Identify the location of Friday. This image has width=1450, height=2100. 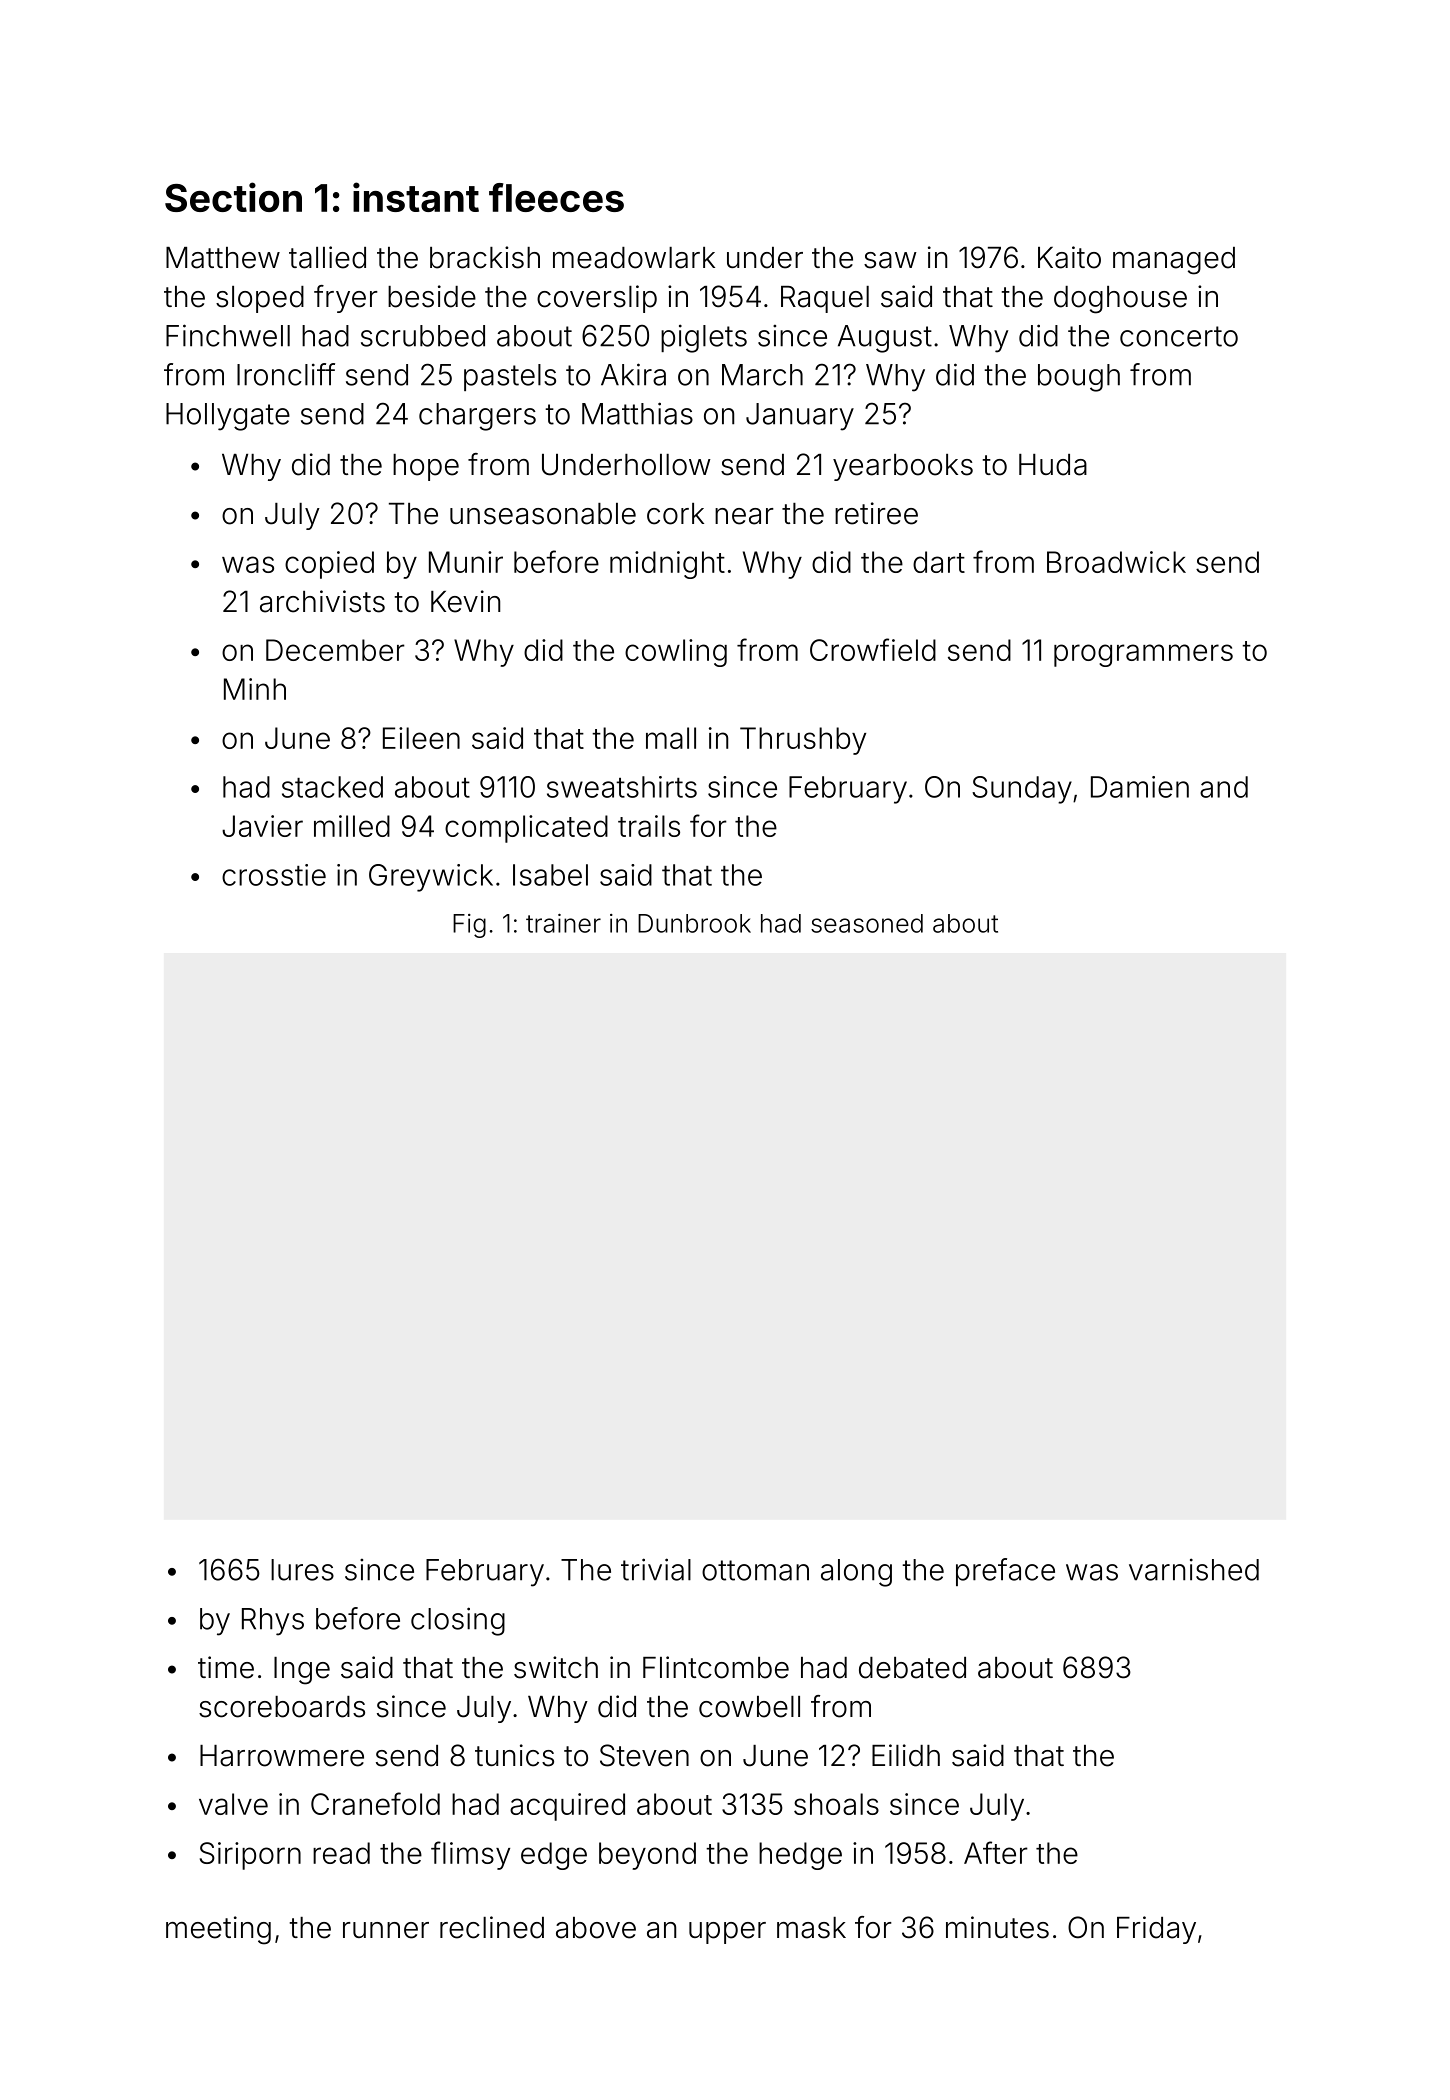
(1156, 1930).
